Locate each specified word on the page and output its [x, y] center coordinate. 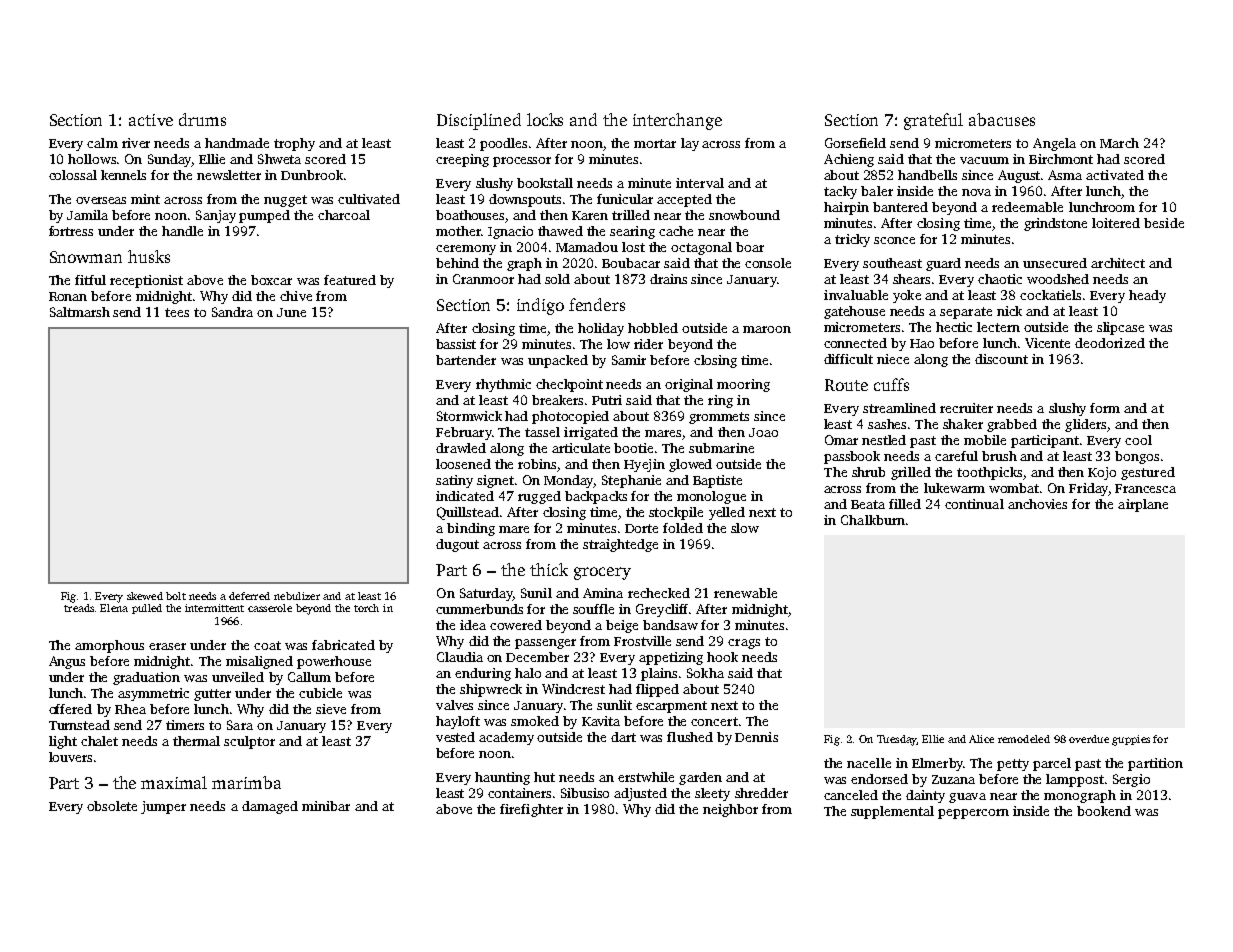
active [151, 120]
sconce [894, 240]
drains [668, 279]
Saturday [486, 594]
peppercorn [973, 814]
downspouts [525, 200]
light [63, 742]
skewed [145, 596]
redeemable [1027, 207]
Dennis [756, 737]
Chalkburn [873, 520]
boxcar [271, 280]
